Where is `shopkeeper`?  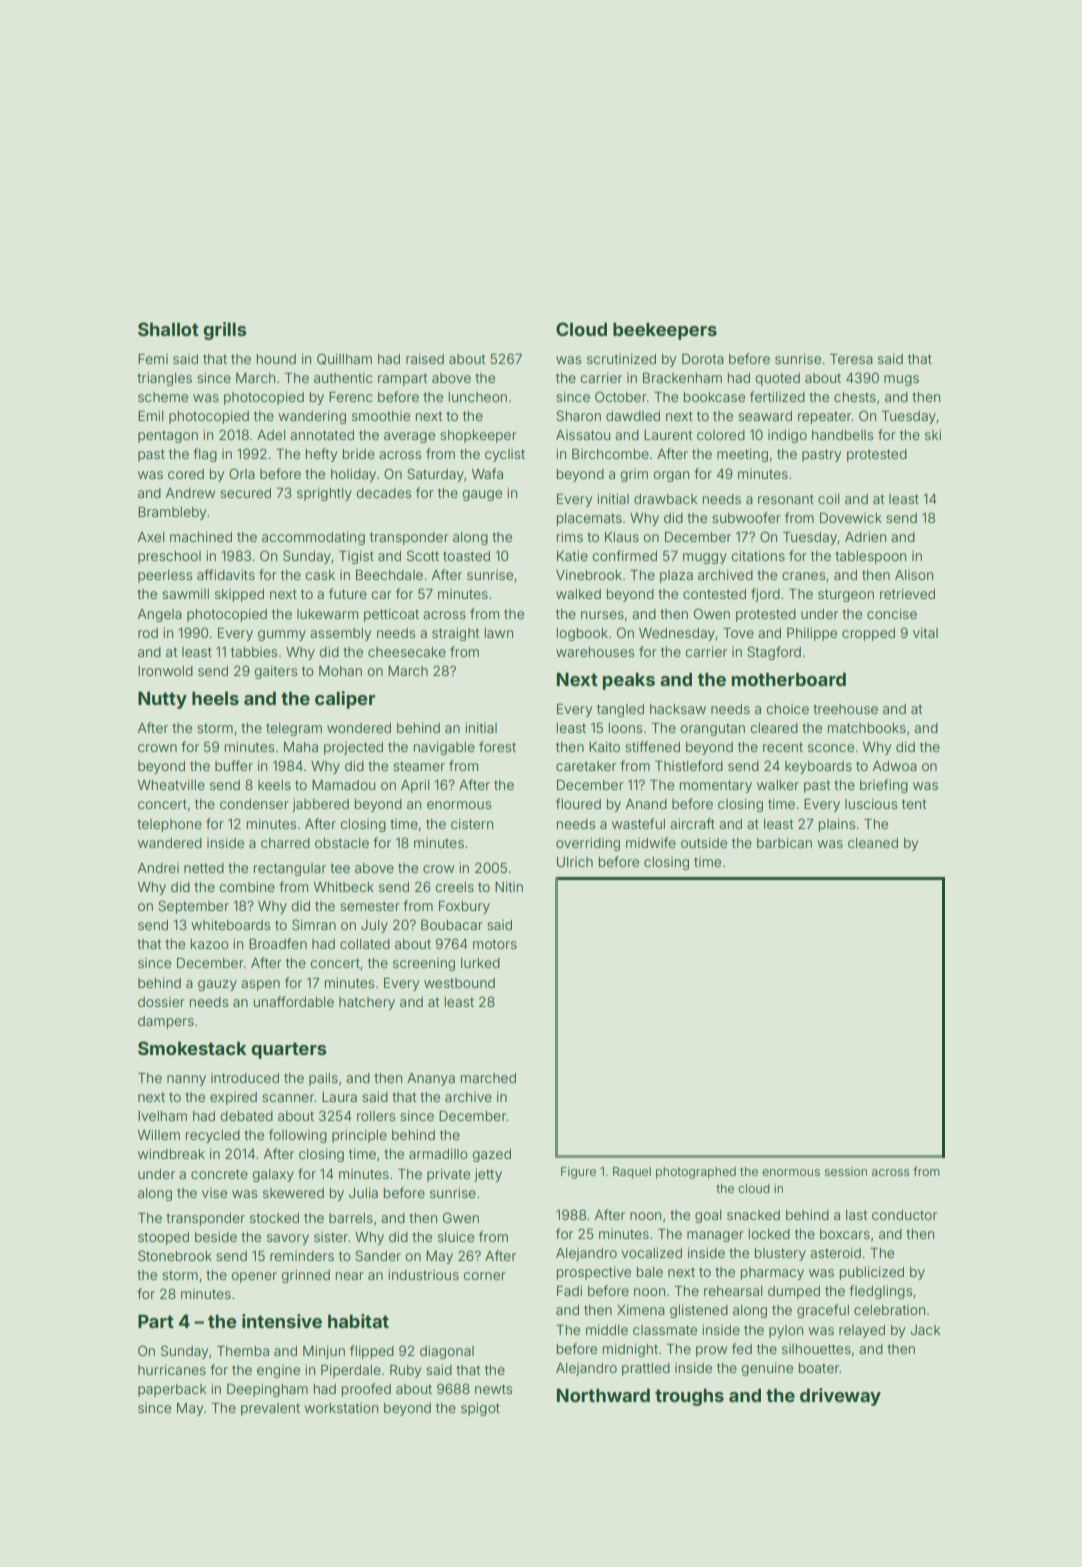 shopkeeper is located at coordinates (478, 436).
